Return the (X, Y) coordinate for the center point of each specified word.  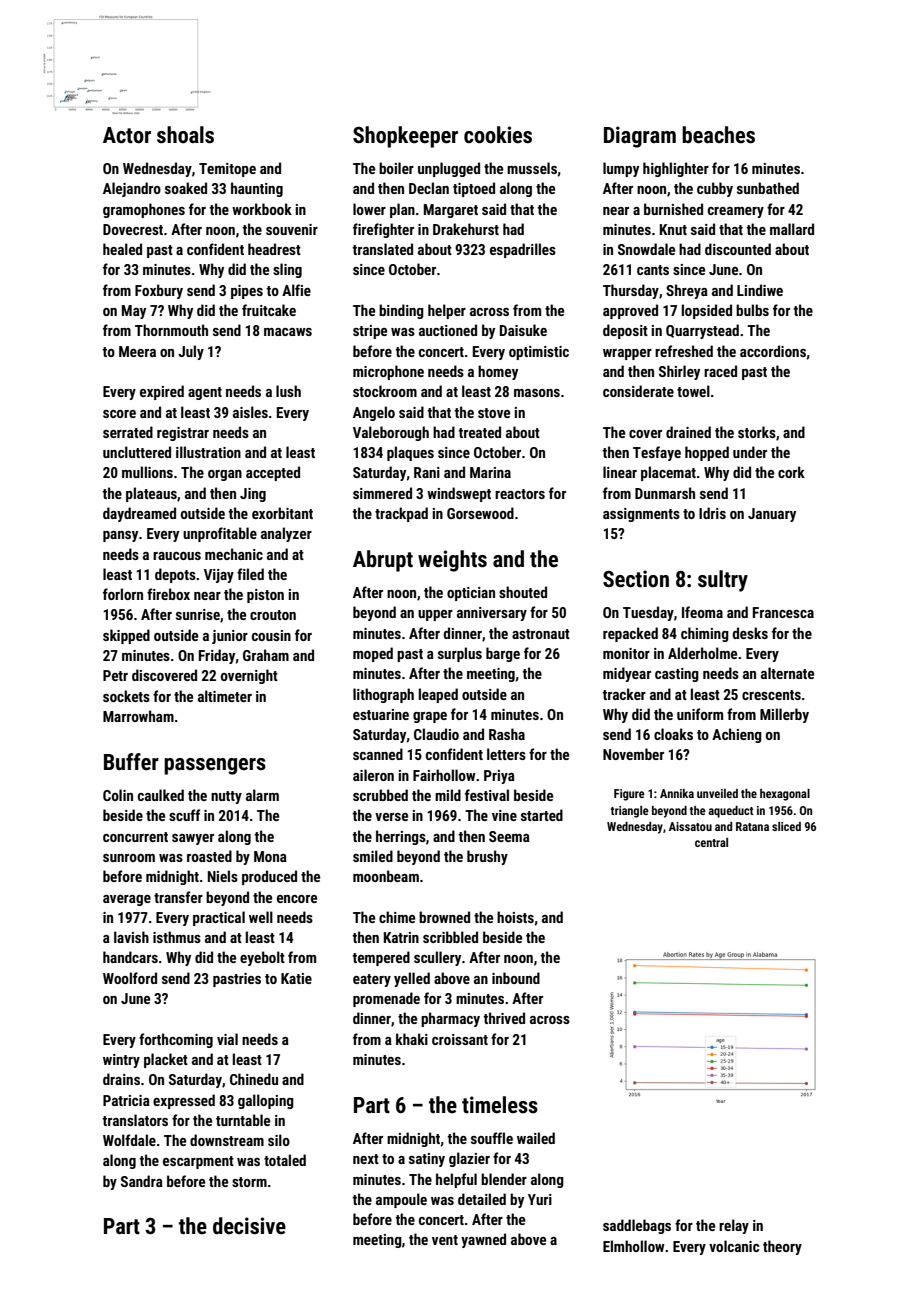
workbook (262, 209)
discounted (738, 249)
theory (782, 1247)
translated (382, 249)
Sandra (142, 1181)
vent (445, 1240)
